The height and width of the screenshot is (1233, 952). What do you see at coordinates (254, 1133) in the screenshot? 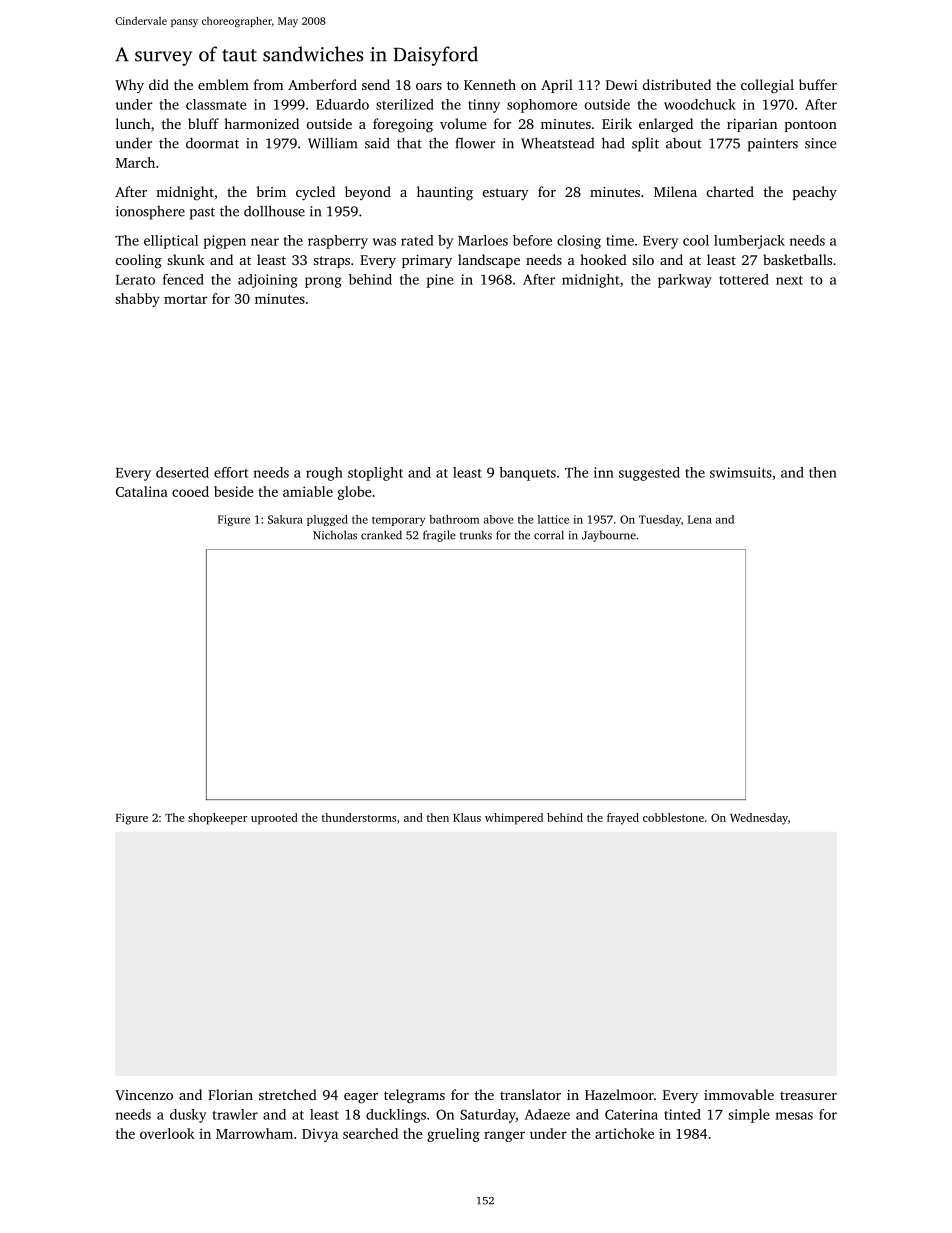
I see `Marrowham` at bounding box center [254, 1133].
